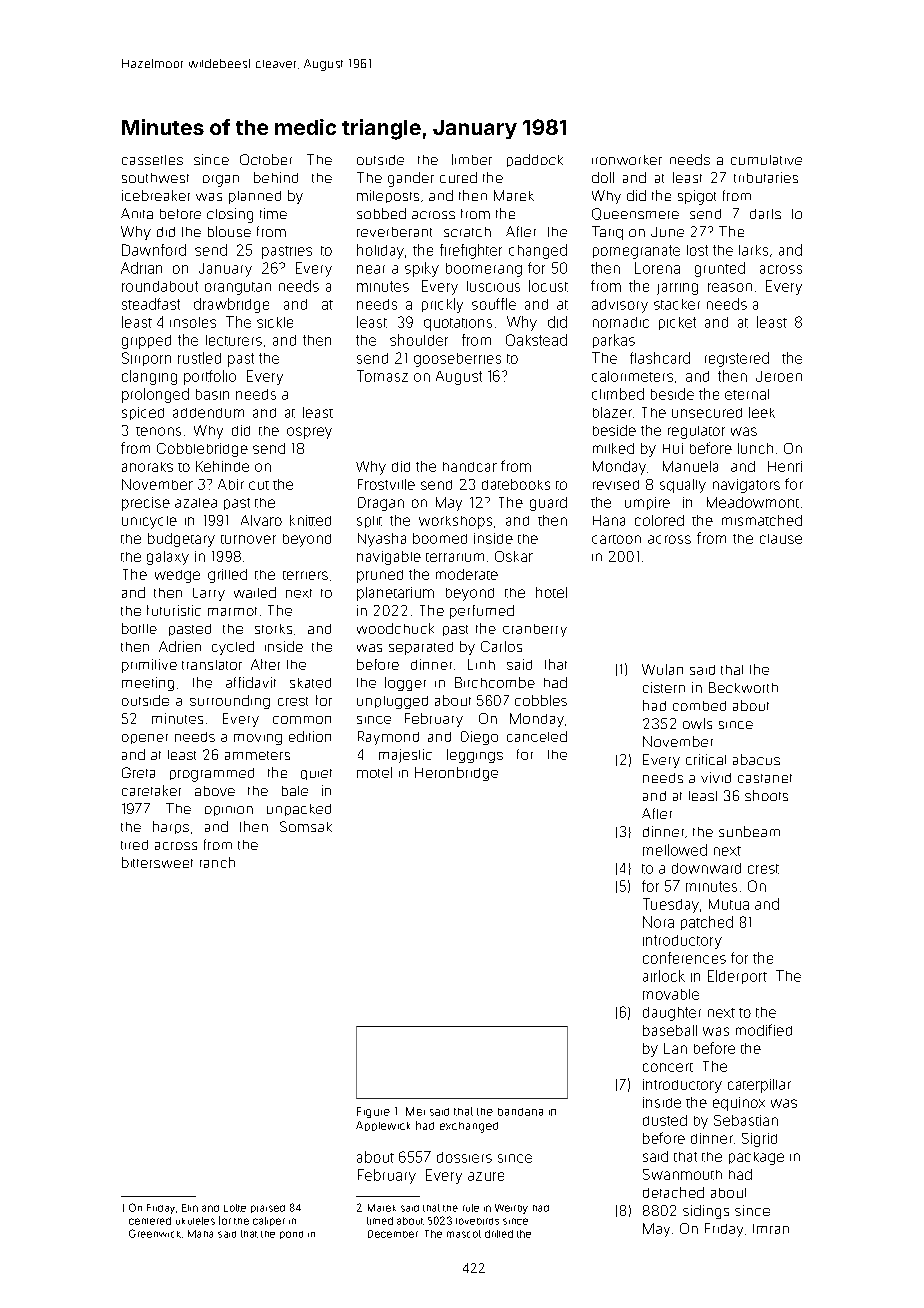 This image has width=924, height=1308. Describe the element at coordinates (548, 504) in the image. I see `guard` at that location.
